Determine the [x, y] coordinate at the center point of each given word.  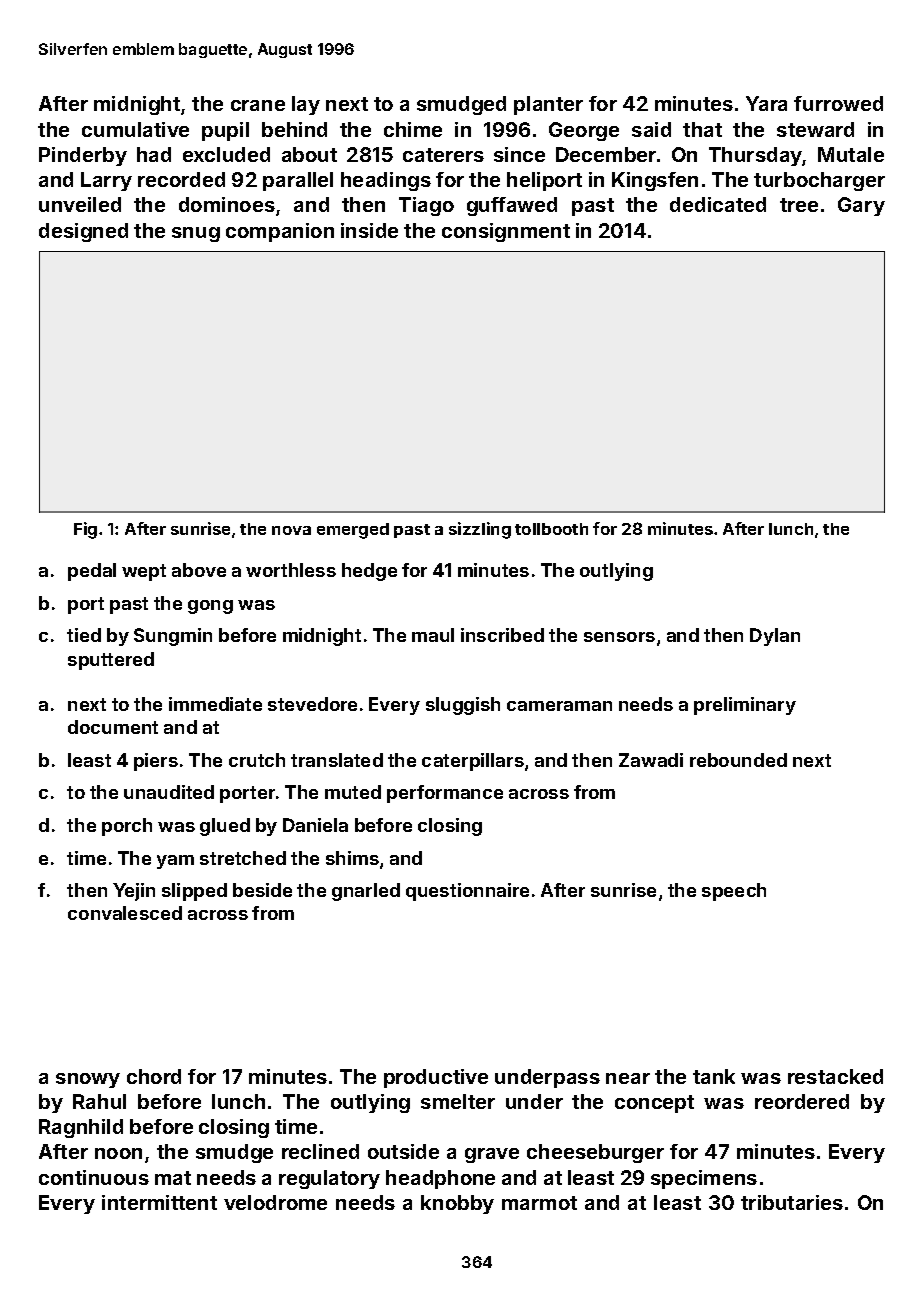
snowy [88, 1080]
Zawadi [651, 760]
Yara [766, 103]
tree [799, 205]
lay [306, 105]
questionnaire [467, 892]
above [199, 570]
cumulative [135, 129]
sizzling [480, 530]
